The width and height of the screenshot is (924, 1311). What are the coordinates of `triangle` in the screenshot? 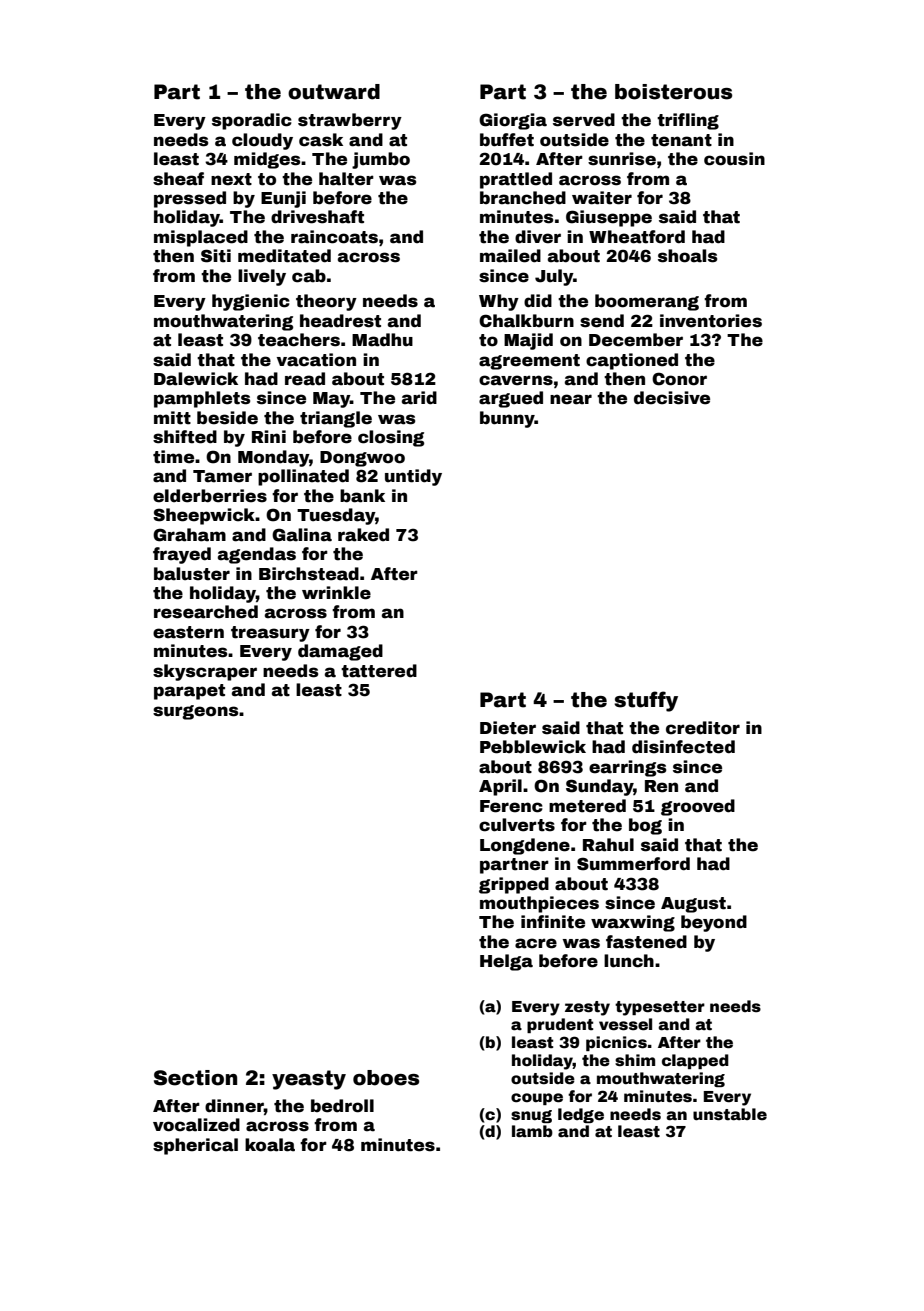 It's located at (336, 419).
